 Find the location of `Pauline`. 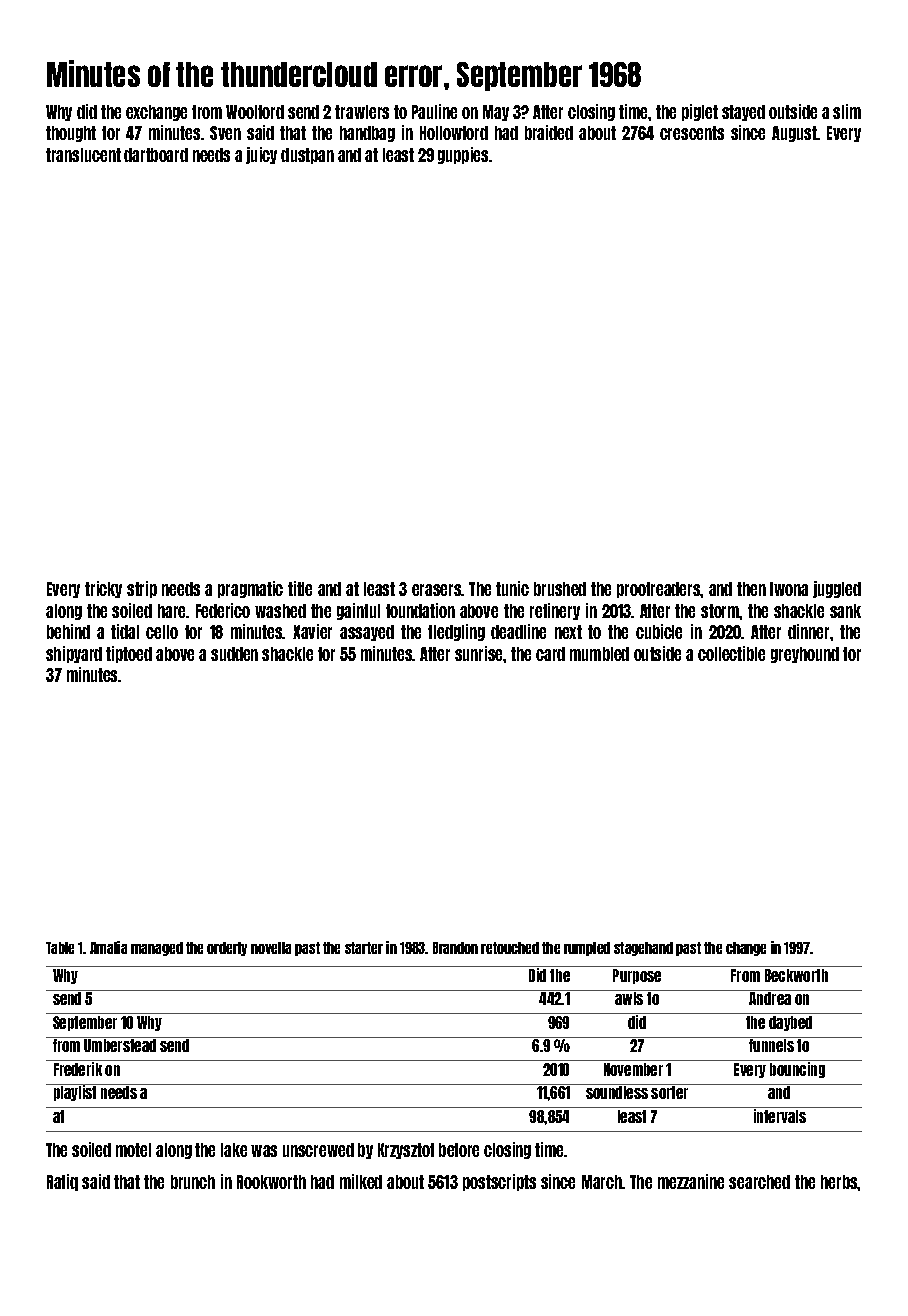

Pauline is located at coordinates (434, 111).
